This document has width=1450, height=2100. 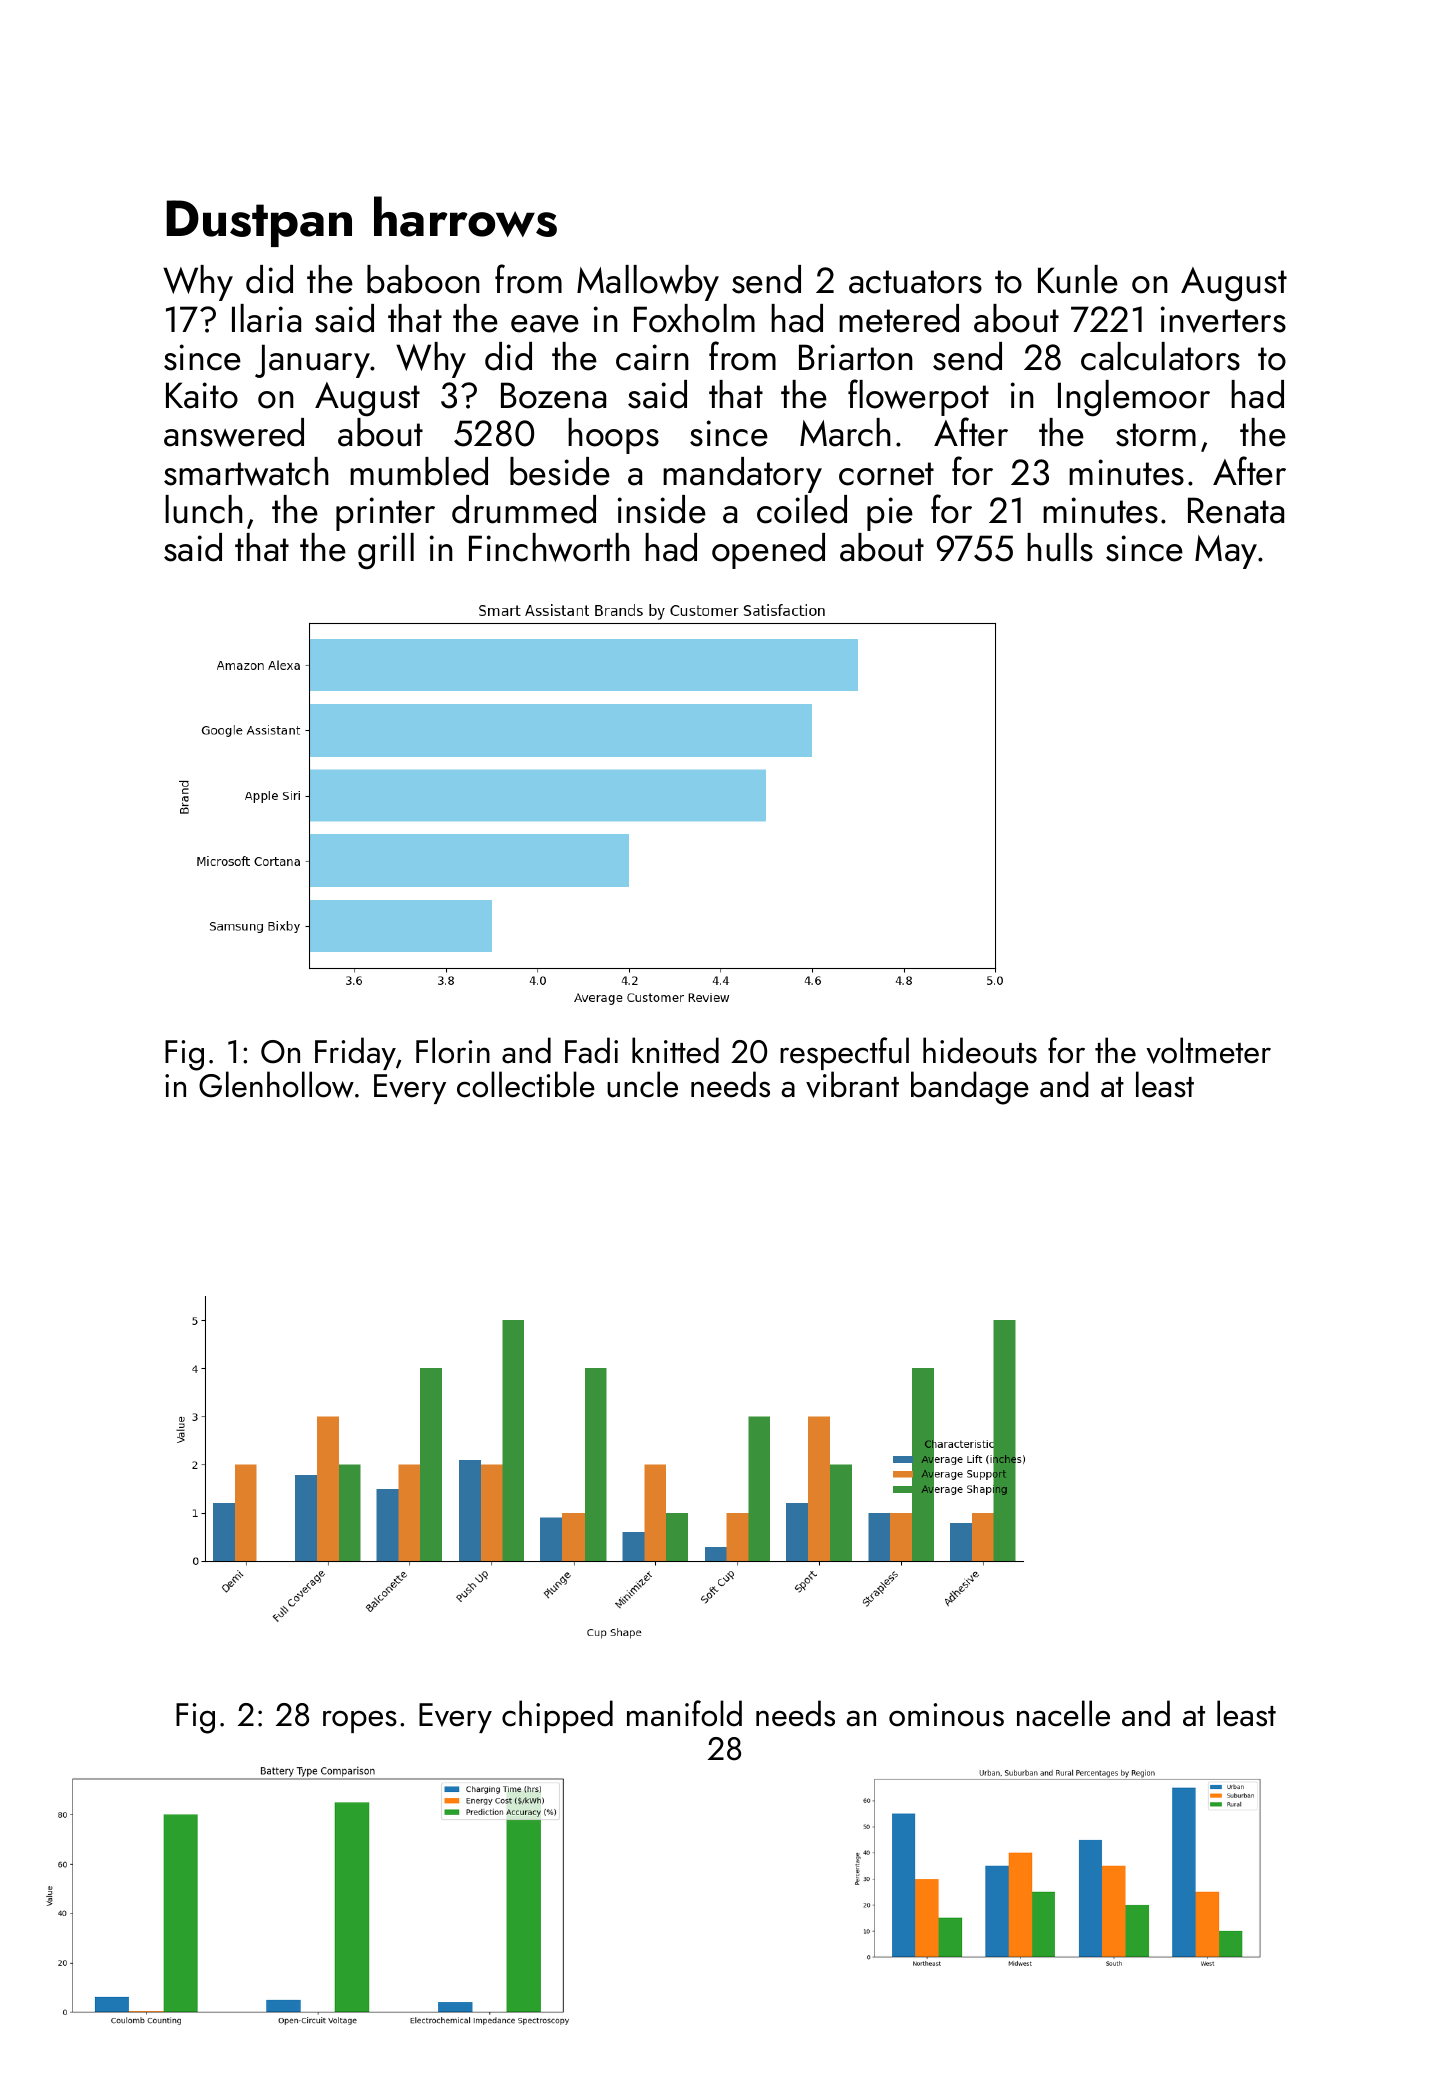 I want to click on Glenhollow, so click(x=276, y=1085).
